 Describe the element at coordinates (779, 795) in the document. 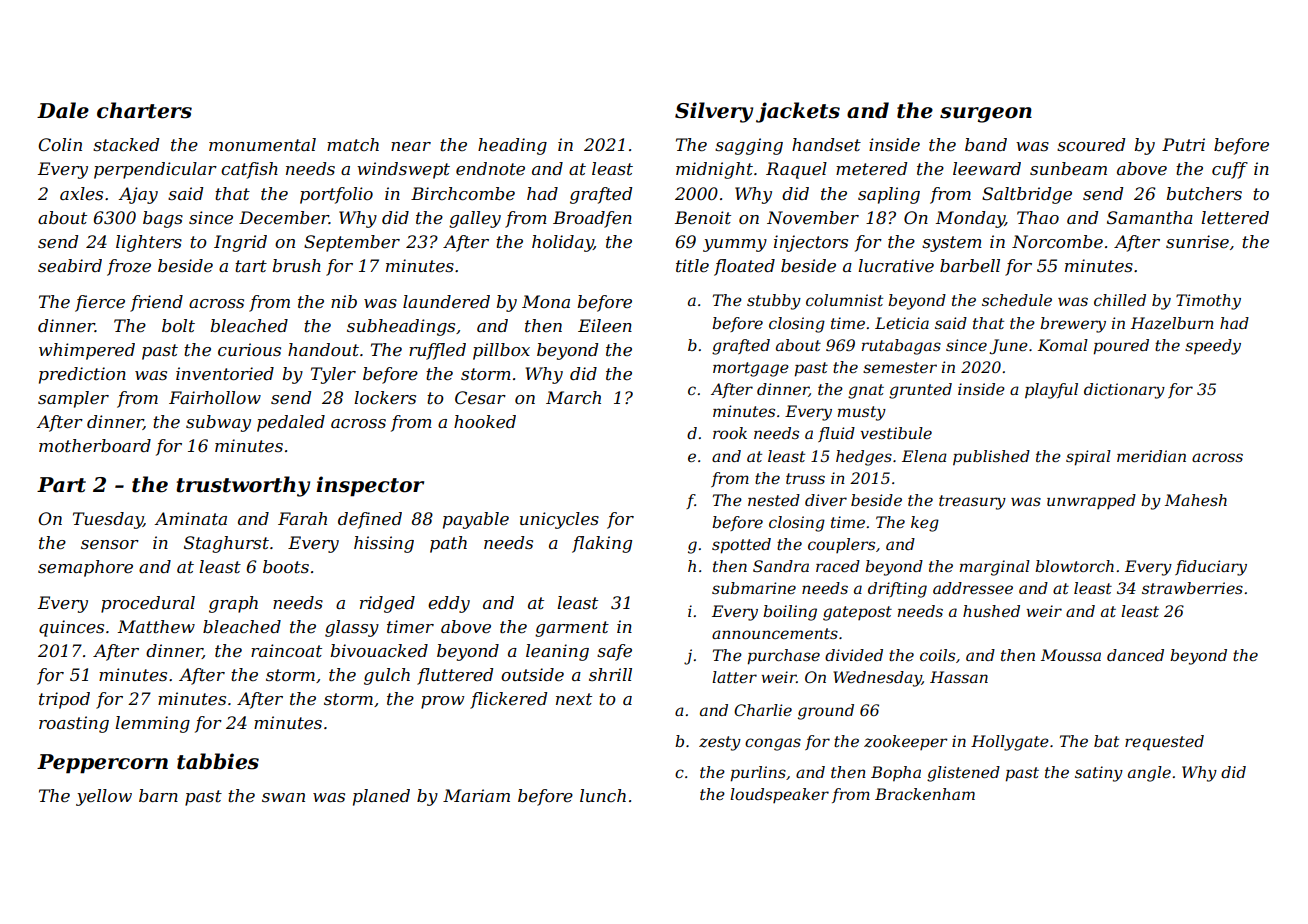

I see `loudspeaker` at that location.
